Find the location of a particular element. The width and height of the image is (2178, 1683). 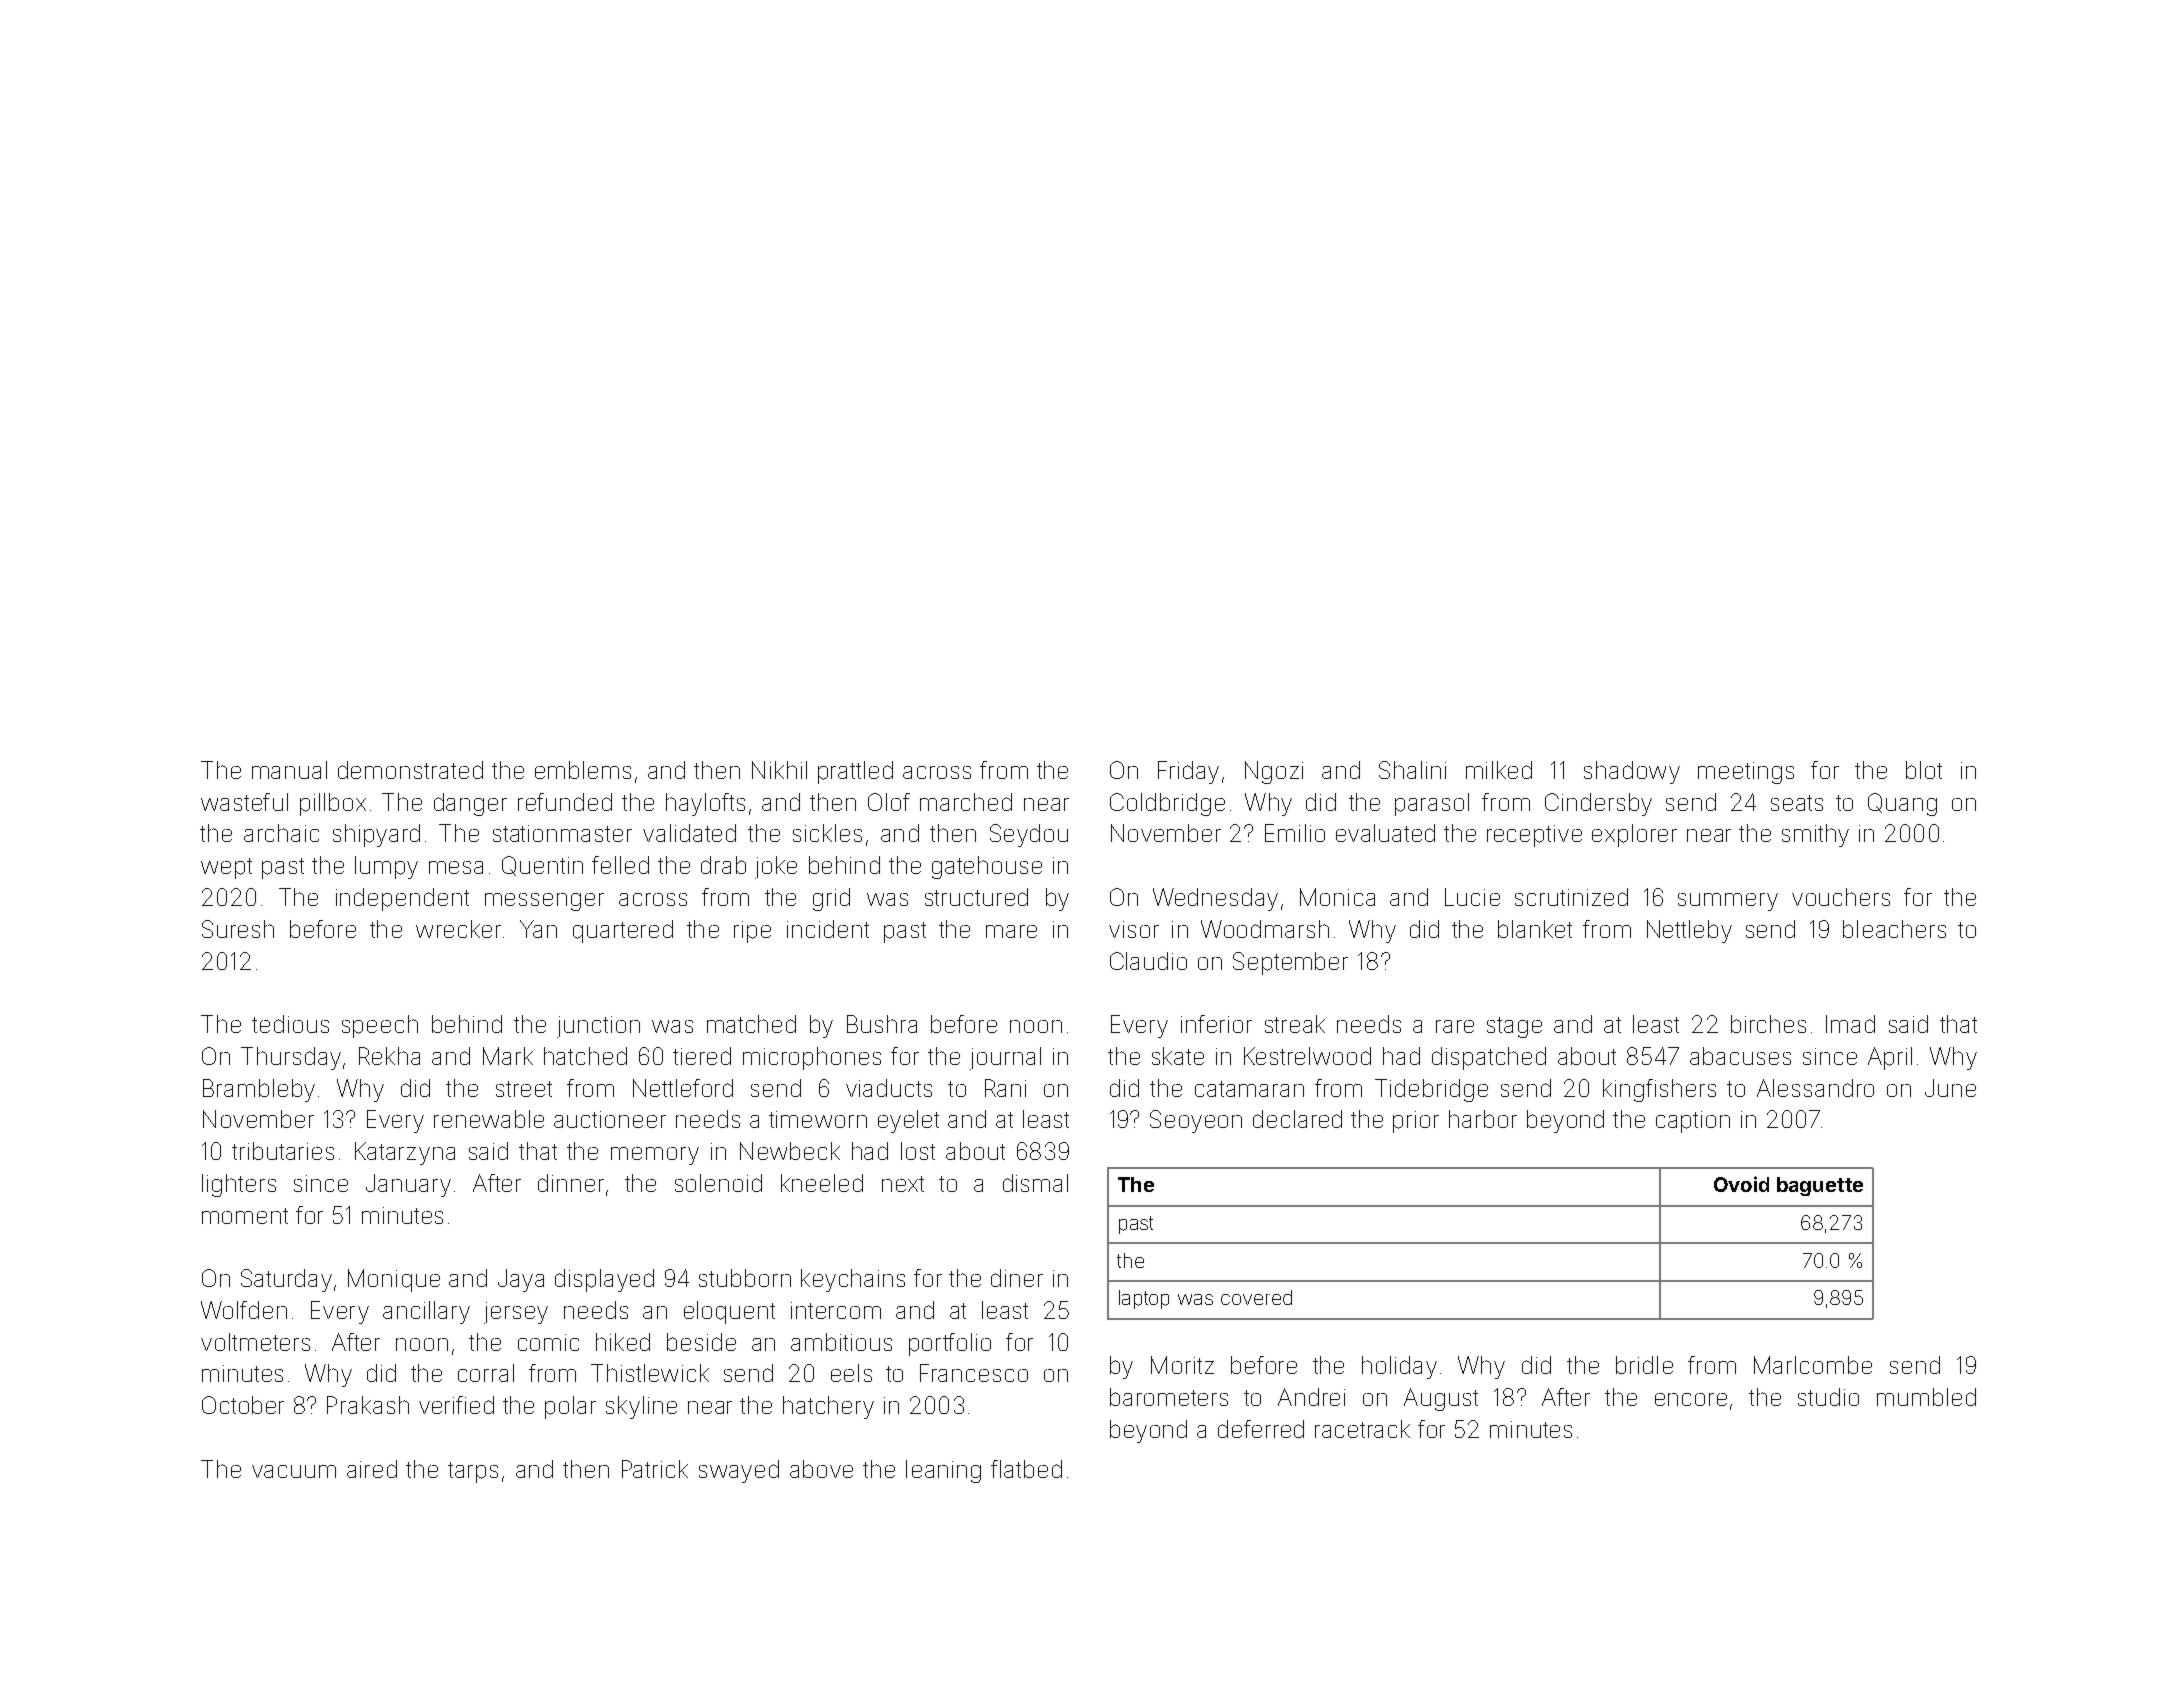

shadowy is located at coordinates (1632, 772).
